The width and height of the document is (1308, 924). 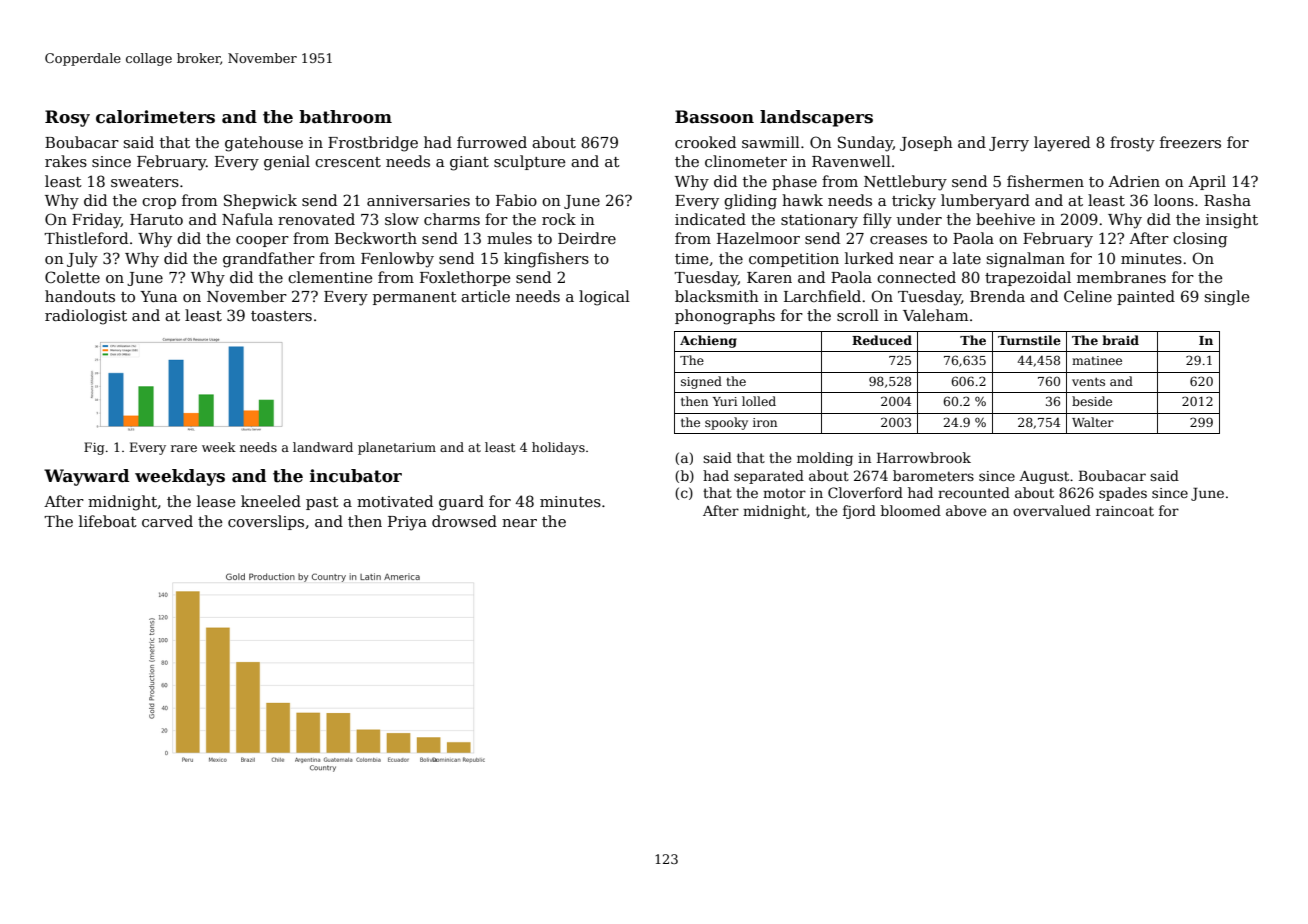 I want to click on layered, so click(x=1062, y=144).
